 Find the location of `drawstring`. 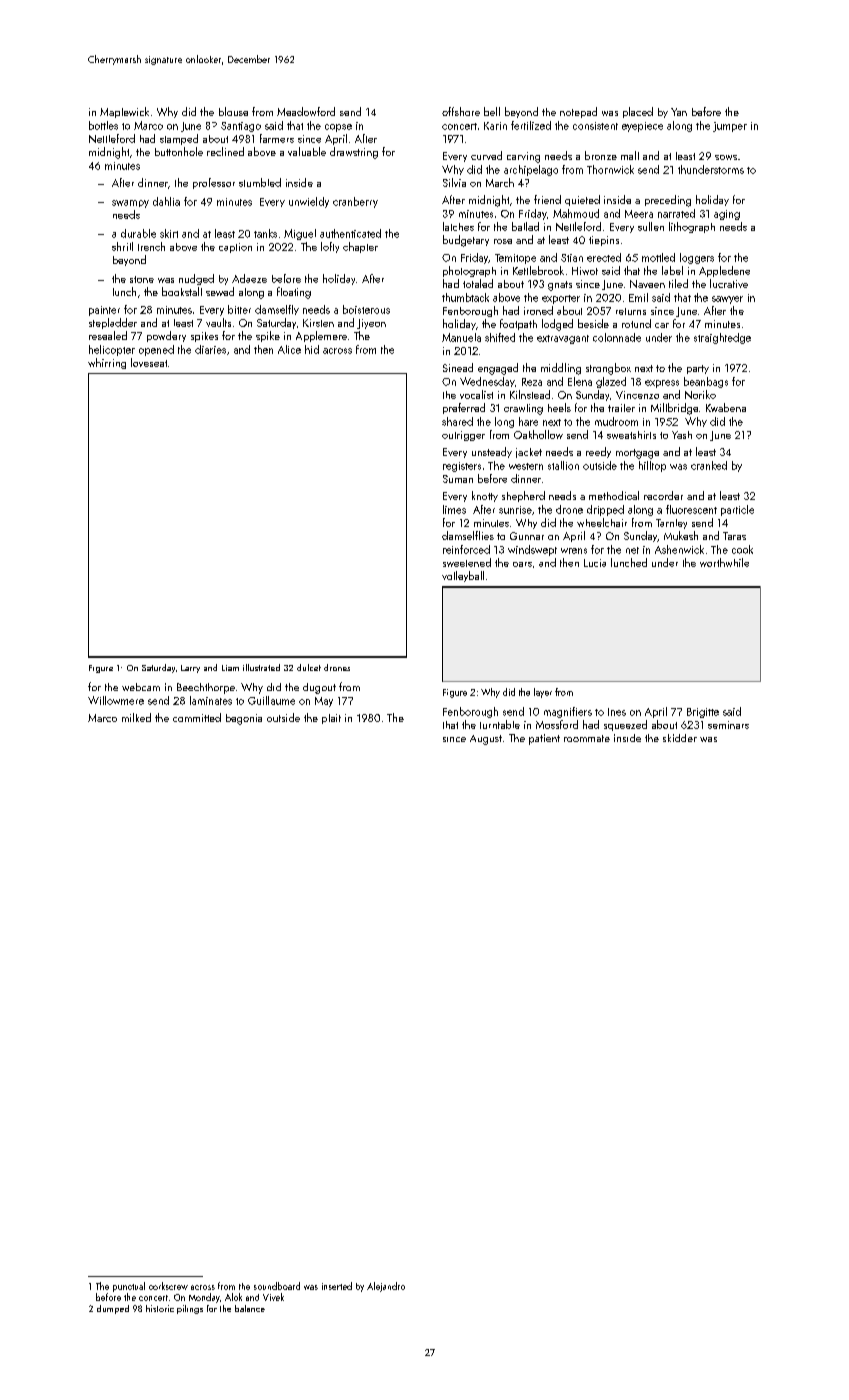

drawstring is located at coordinates (354, 153).
